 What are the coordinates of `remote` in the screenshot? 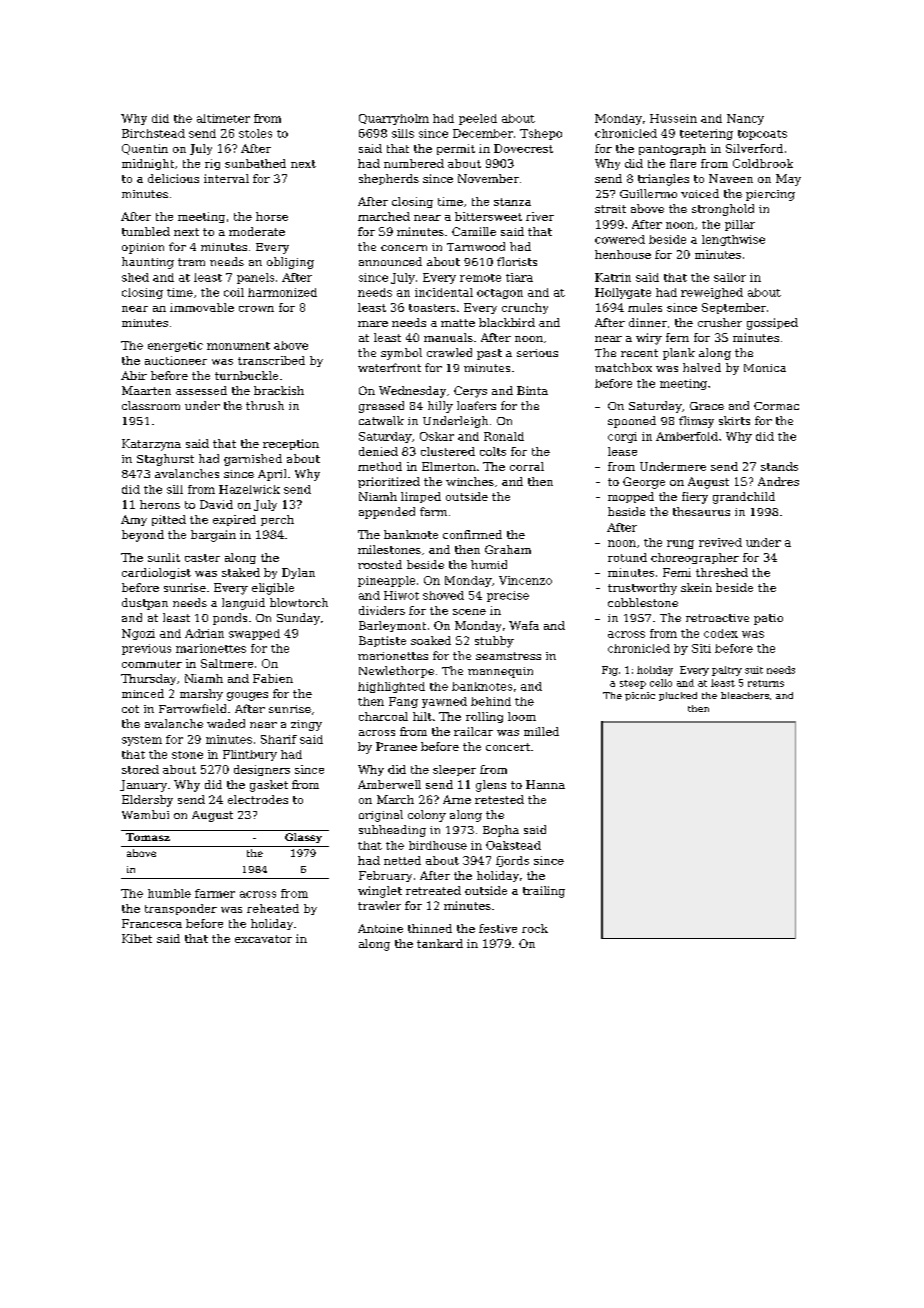 It's located at (480, 278).
